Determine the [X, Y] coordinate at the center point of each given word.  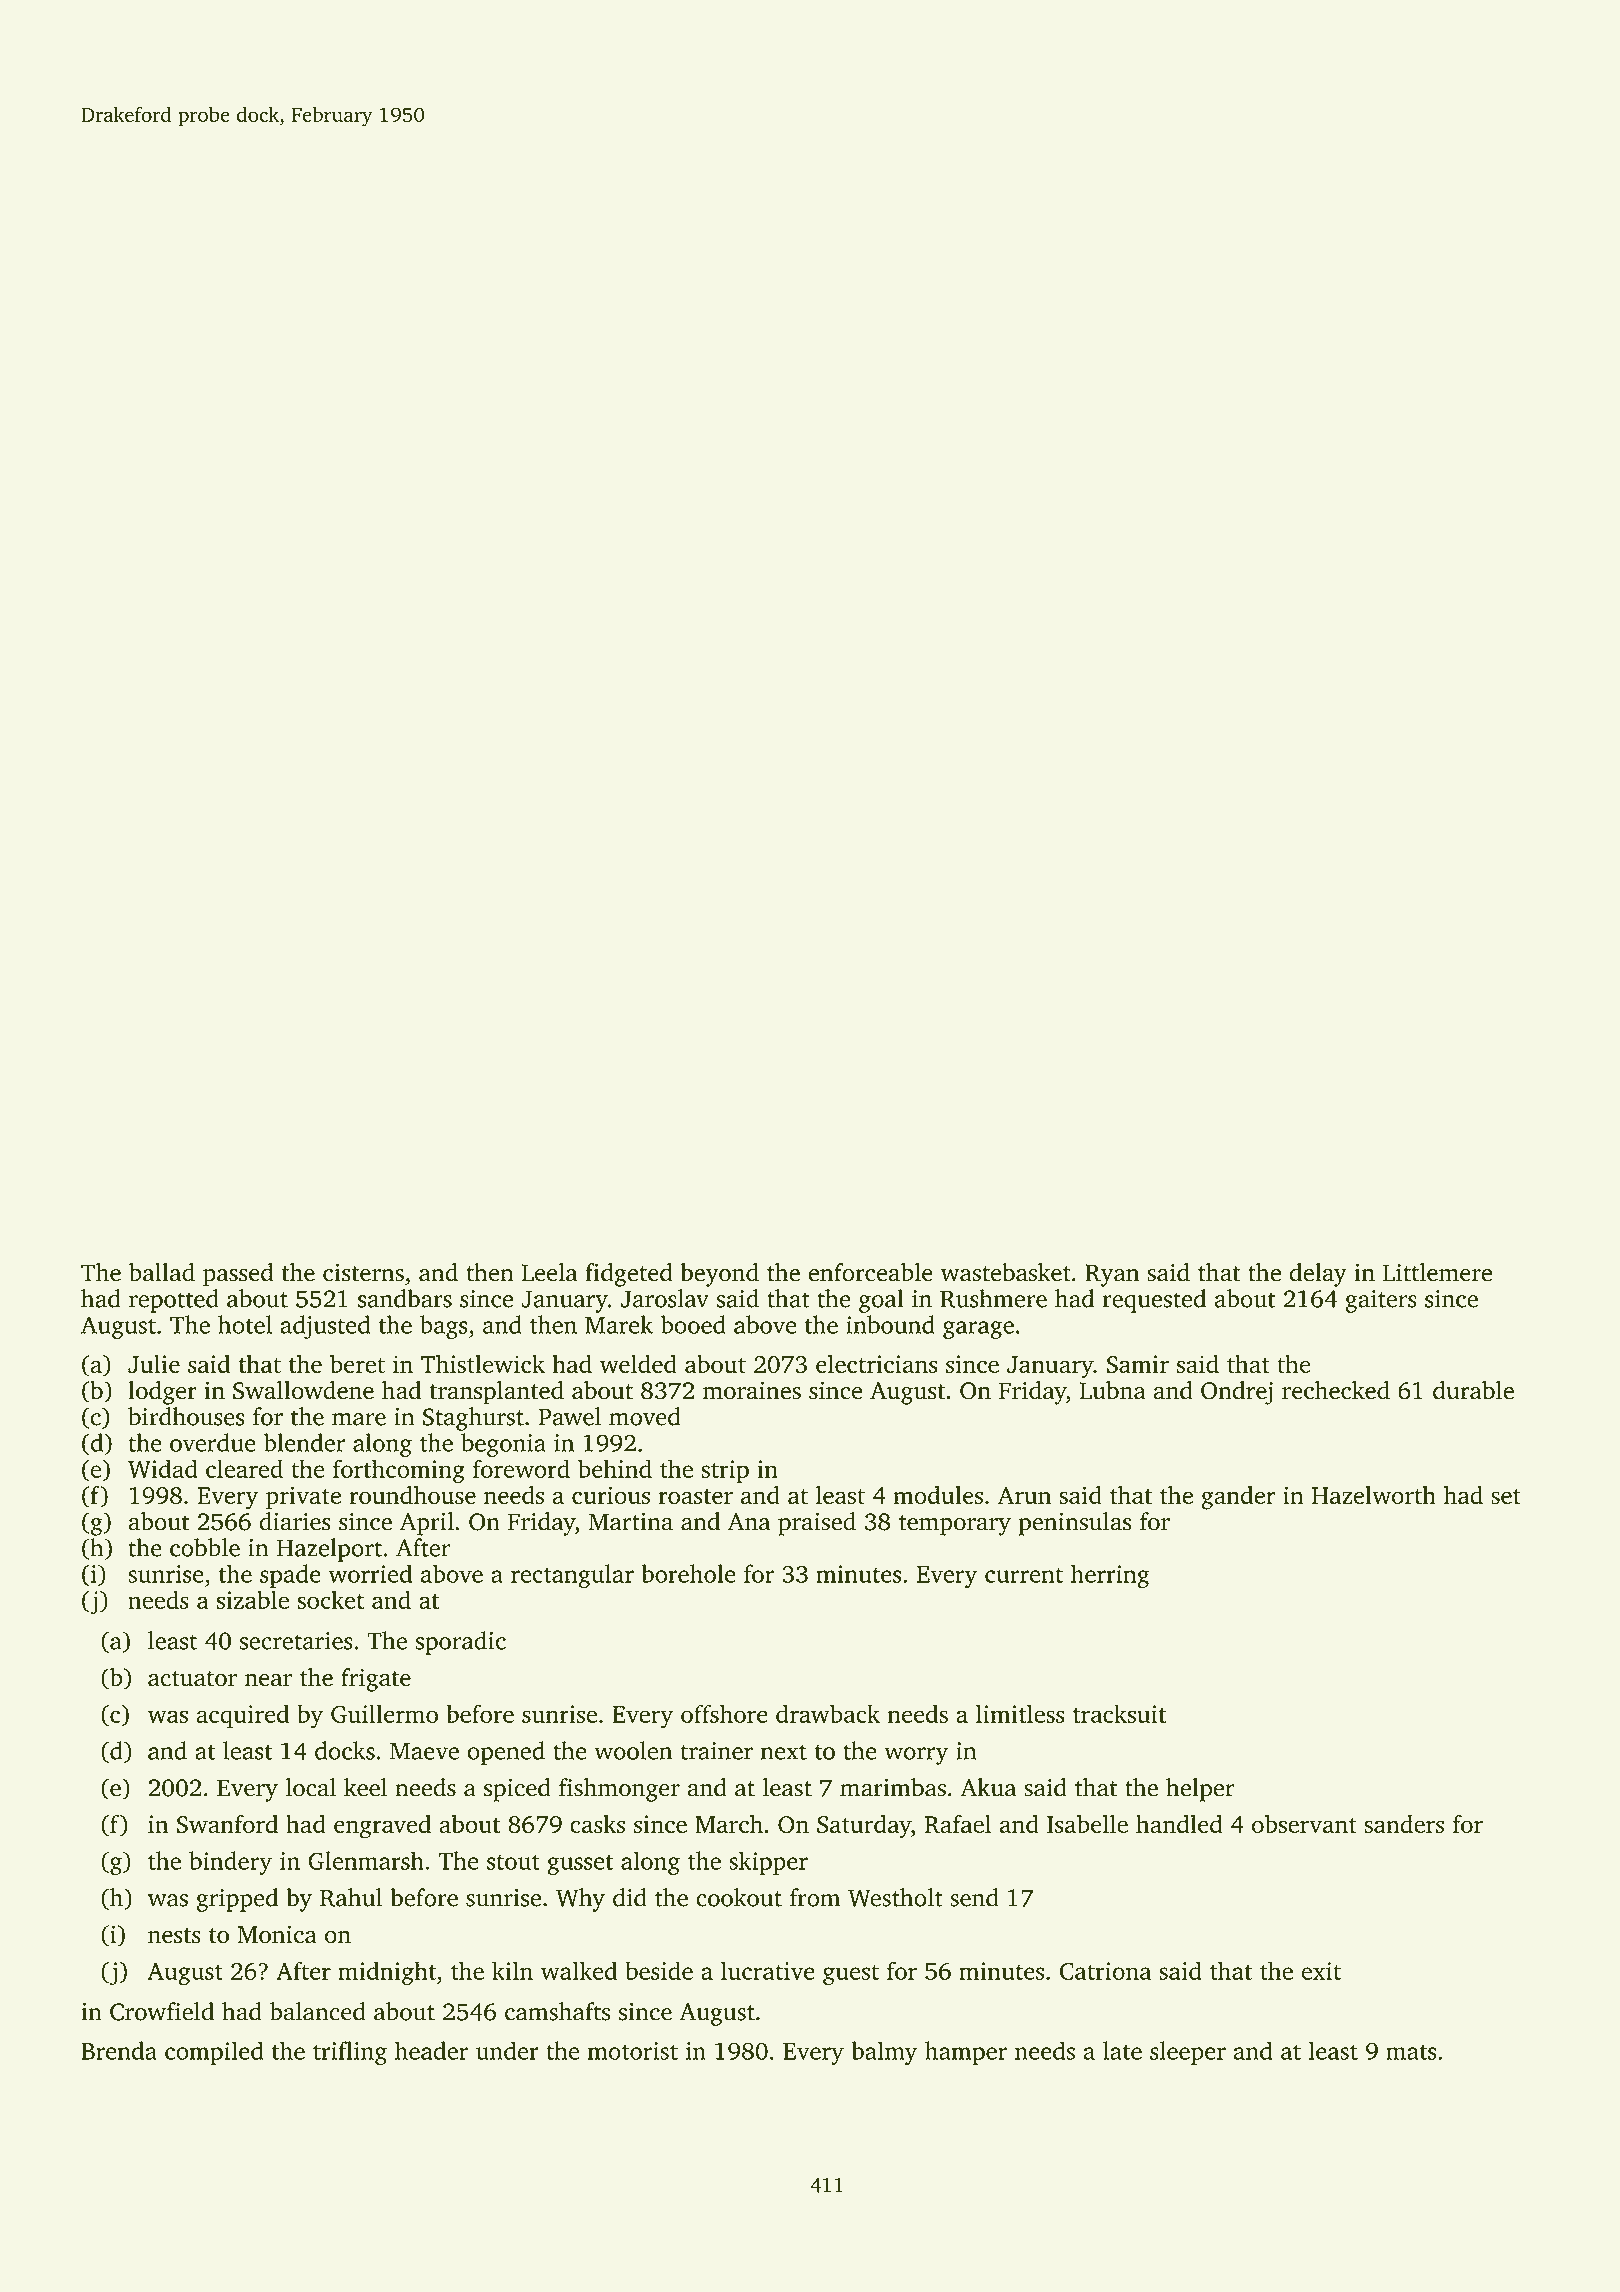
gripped [237, 1900]
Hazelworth [1374, 1495]
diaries [295, 1521]
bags [444, 1327]
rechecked [1336, 1390]
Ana [749, 1522]
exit [1321, 1971]
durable [1473, 1390]
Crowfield [162, 2011]
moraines [752, 1390]
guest [851, 1975]
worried [370, 1573]
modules [938, 1495]
